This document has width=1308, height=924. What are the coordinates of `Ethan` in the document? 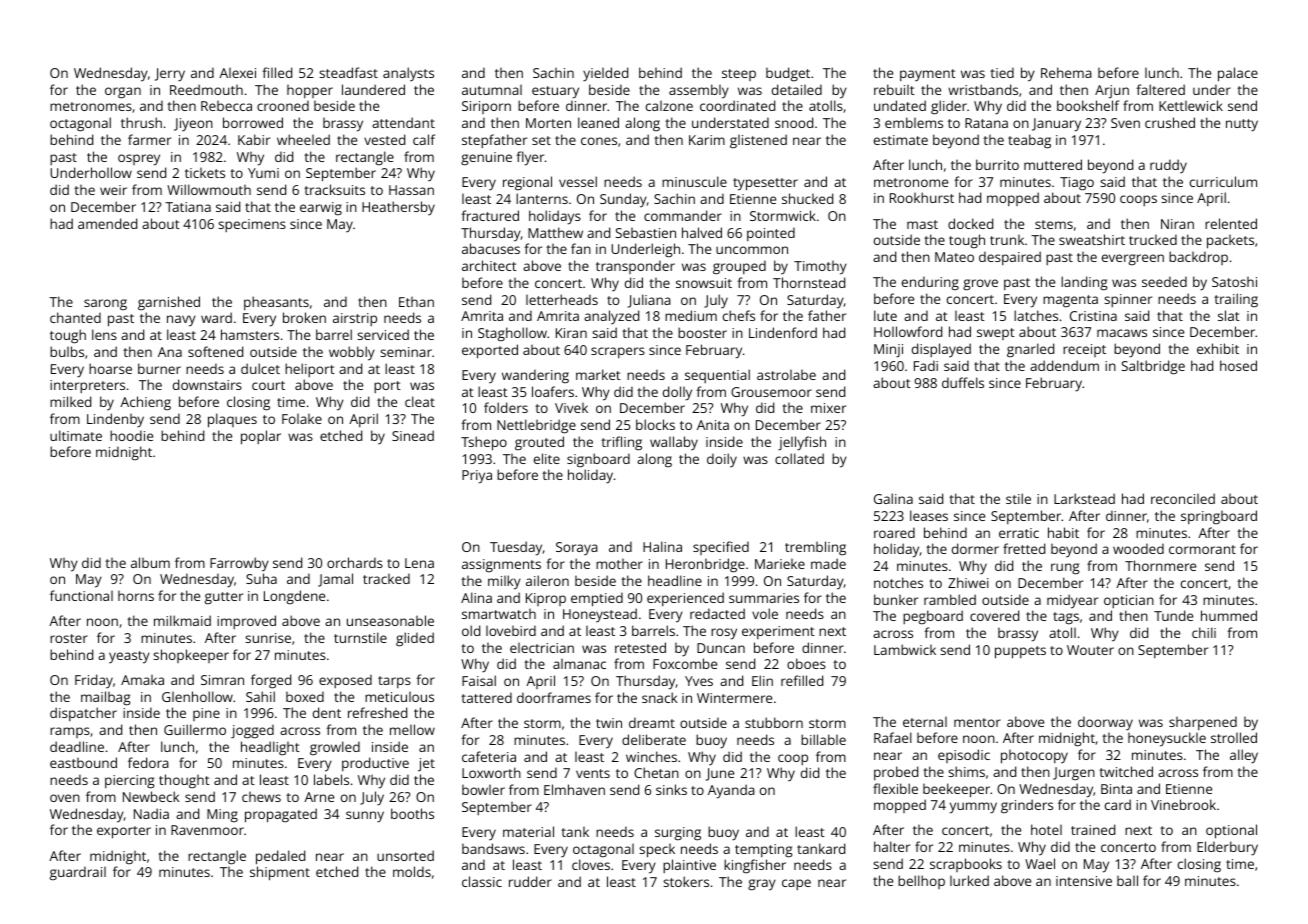 It's located at (416, 302).
